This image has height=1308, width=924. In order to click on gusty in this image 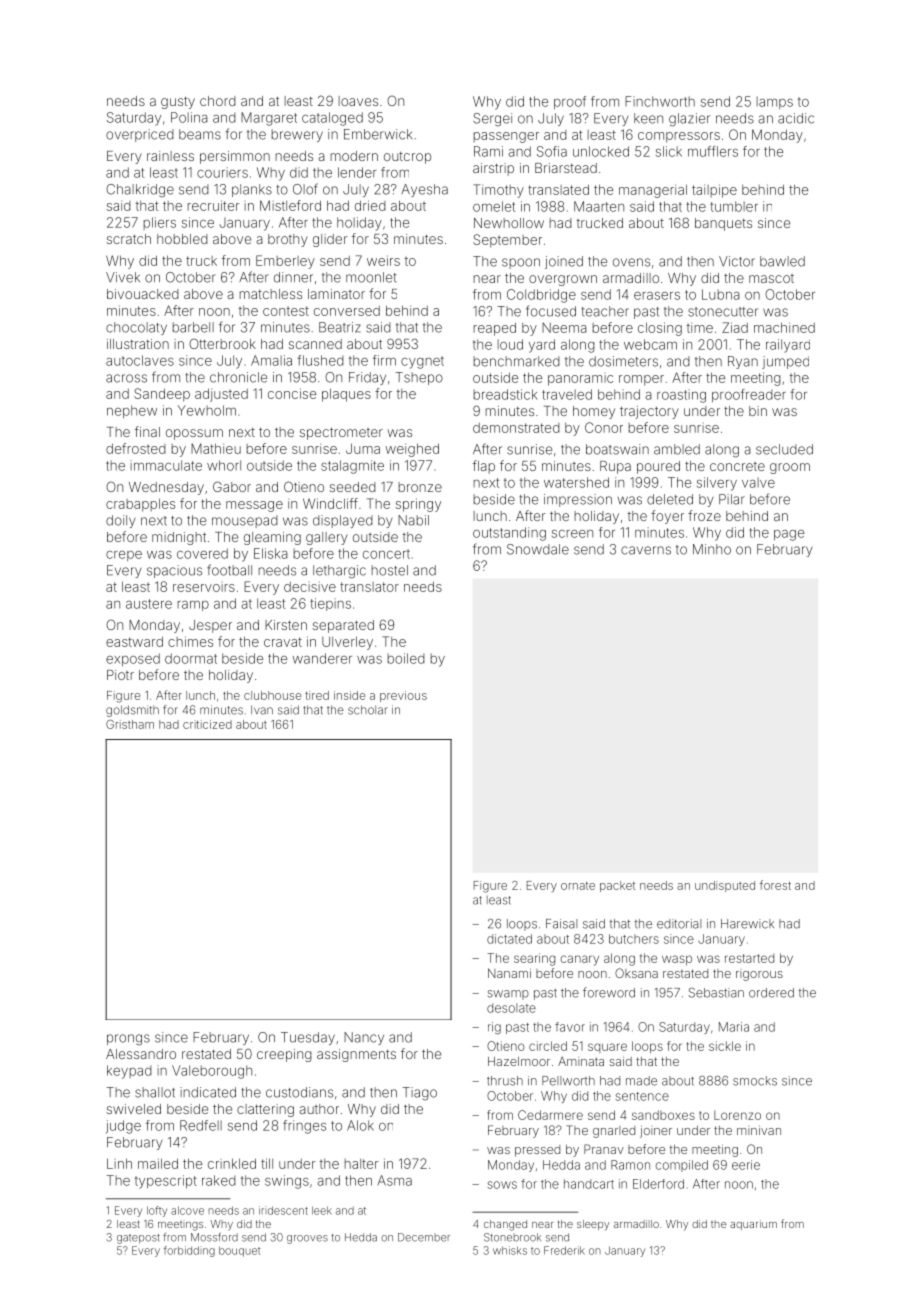, I will do `click(178, 102)`.
